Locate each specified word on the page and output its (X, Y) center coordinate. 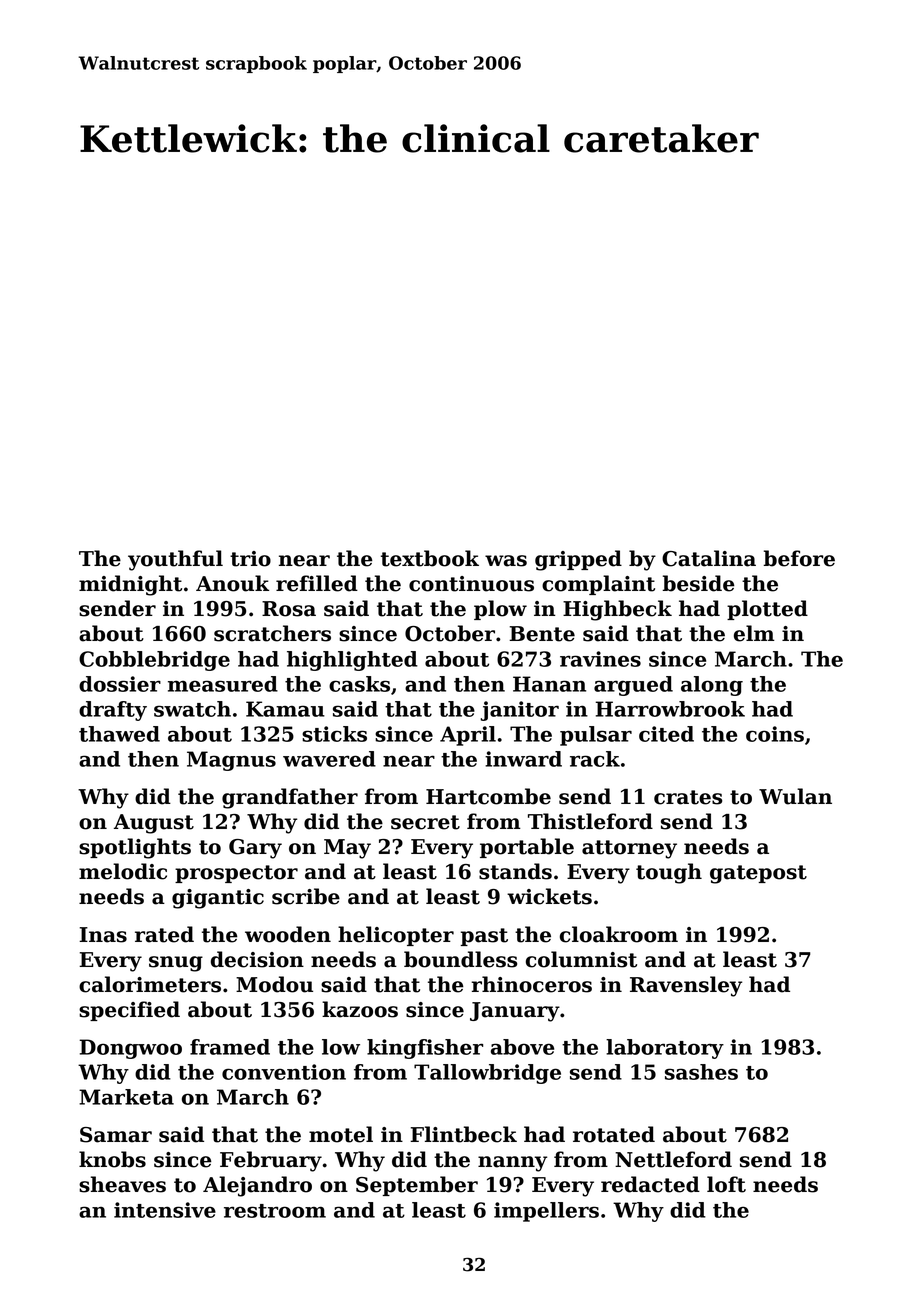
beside (699, 583)
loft (726, 1184)
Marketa (126, 1097)
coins (775, 734)
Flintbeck (463, 1134)
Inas (103, 935)
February (271, 1161)
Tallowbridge (487, 1074)
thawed (119, 734)
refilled (317, 583)
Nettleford (673, 1159)
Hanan (549, 684)
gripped (578, 560)
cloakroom (619, 934)
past (484, 937)
